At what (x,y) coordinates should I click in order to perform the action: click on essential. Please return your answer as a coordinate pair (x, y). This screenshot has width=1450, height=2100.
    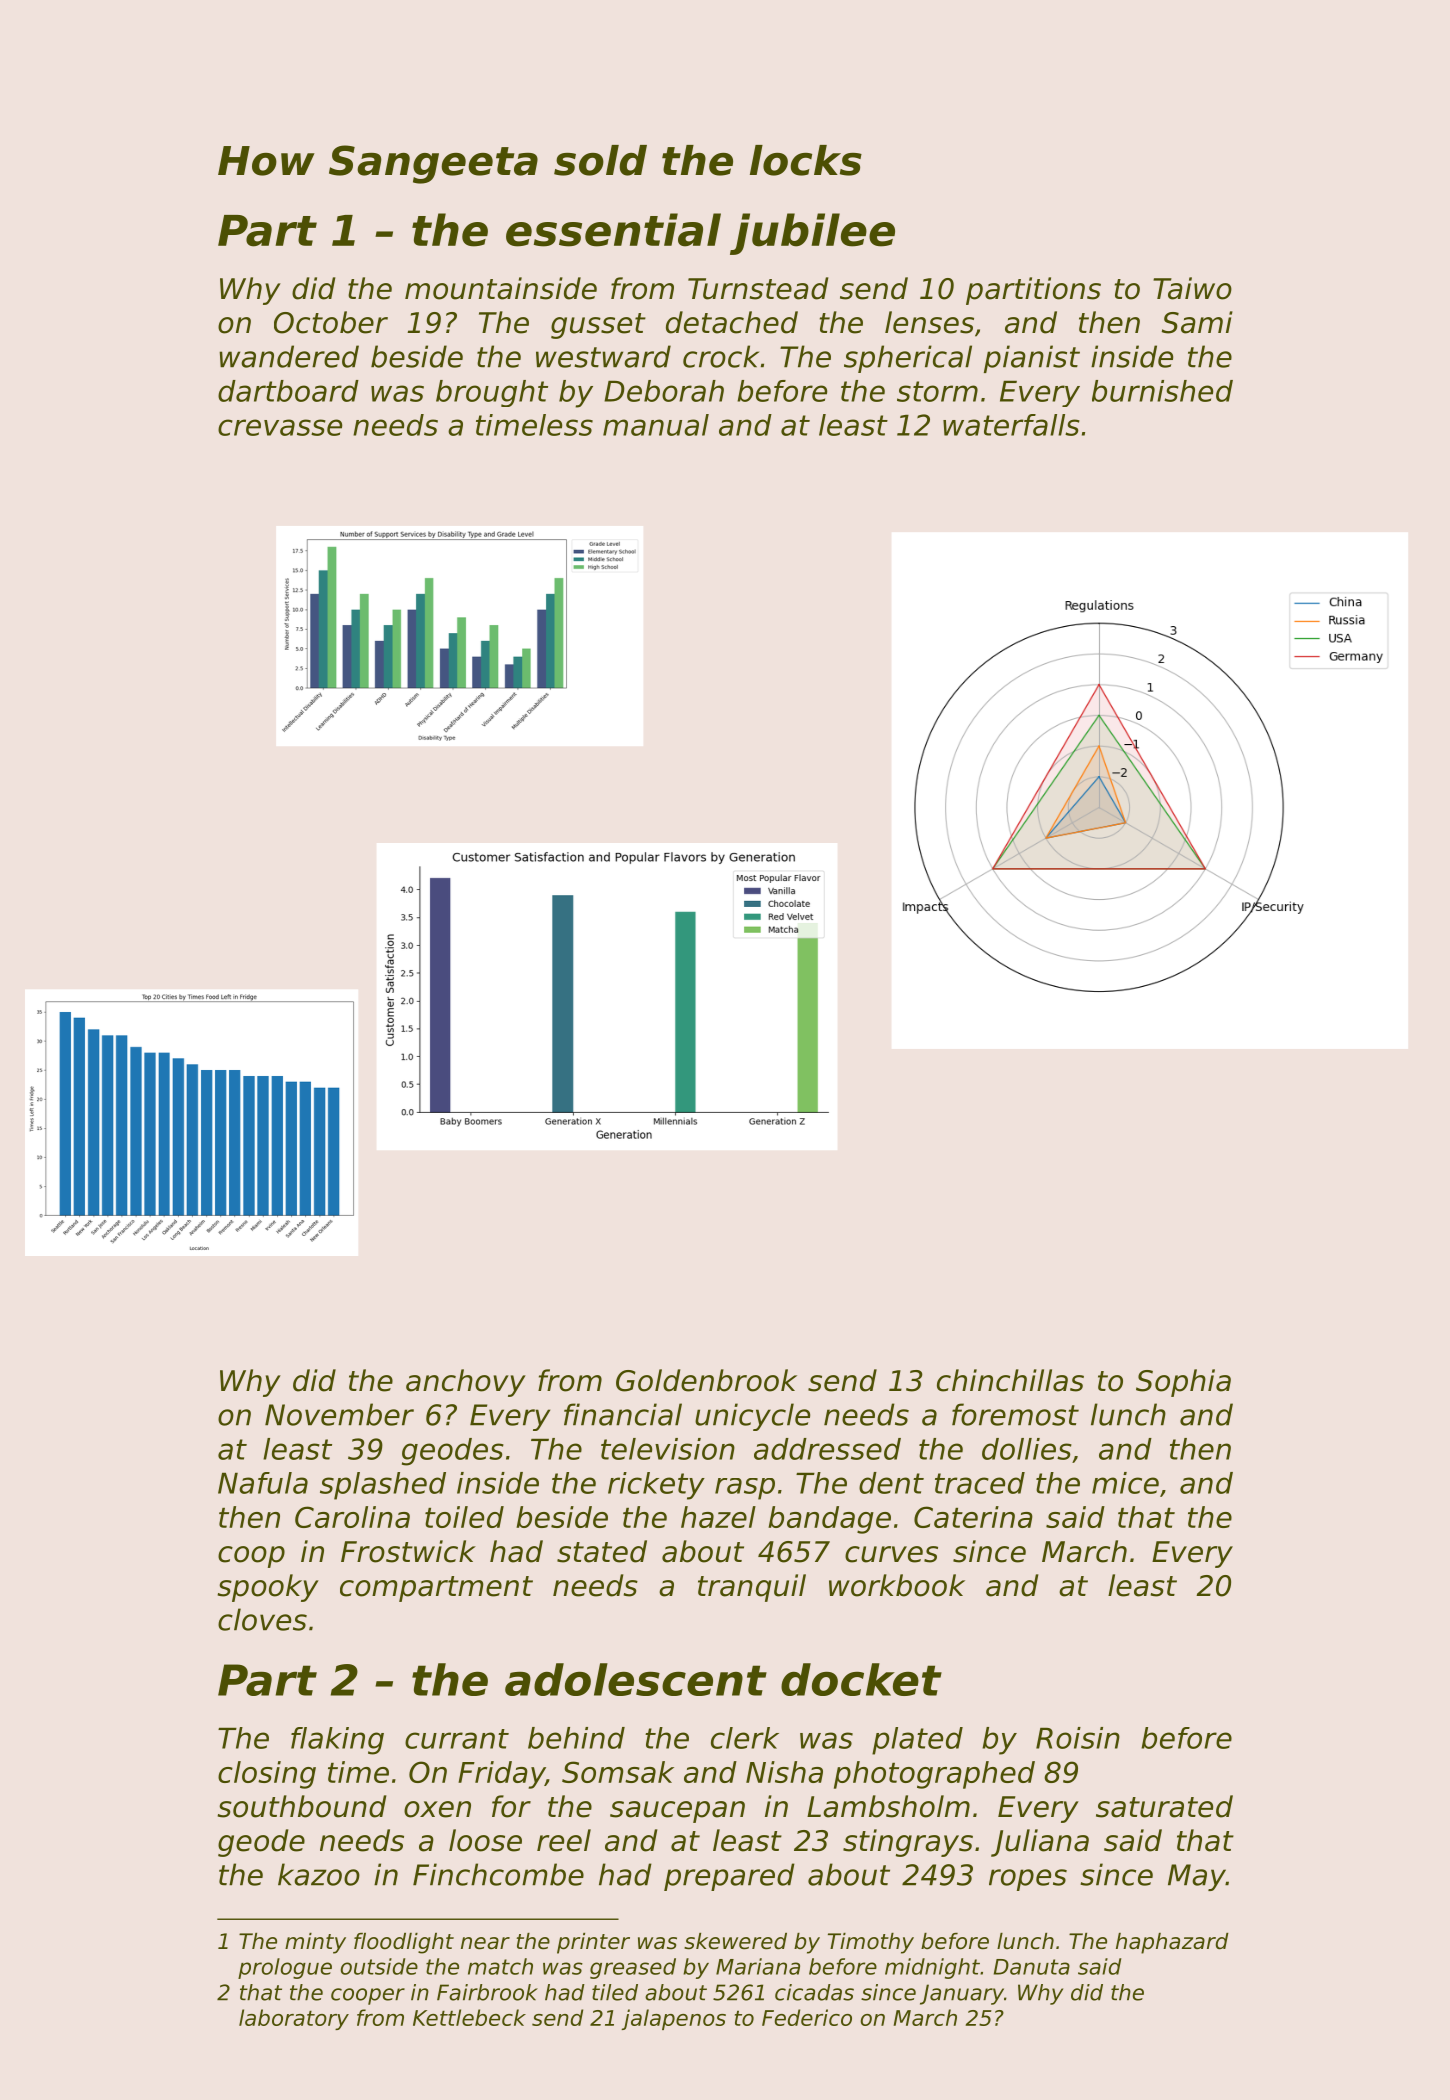
    Looking at the image, I should click on (613, 230).
